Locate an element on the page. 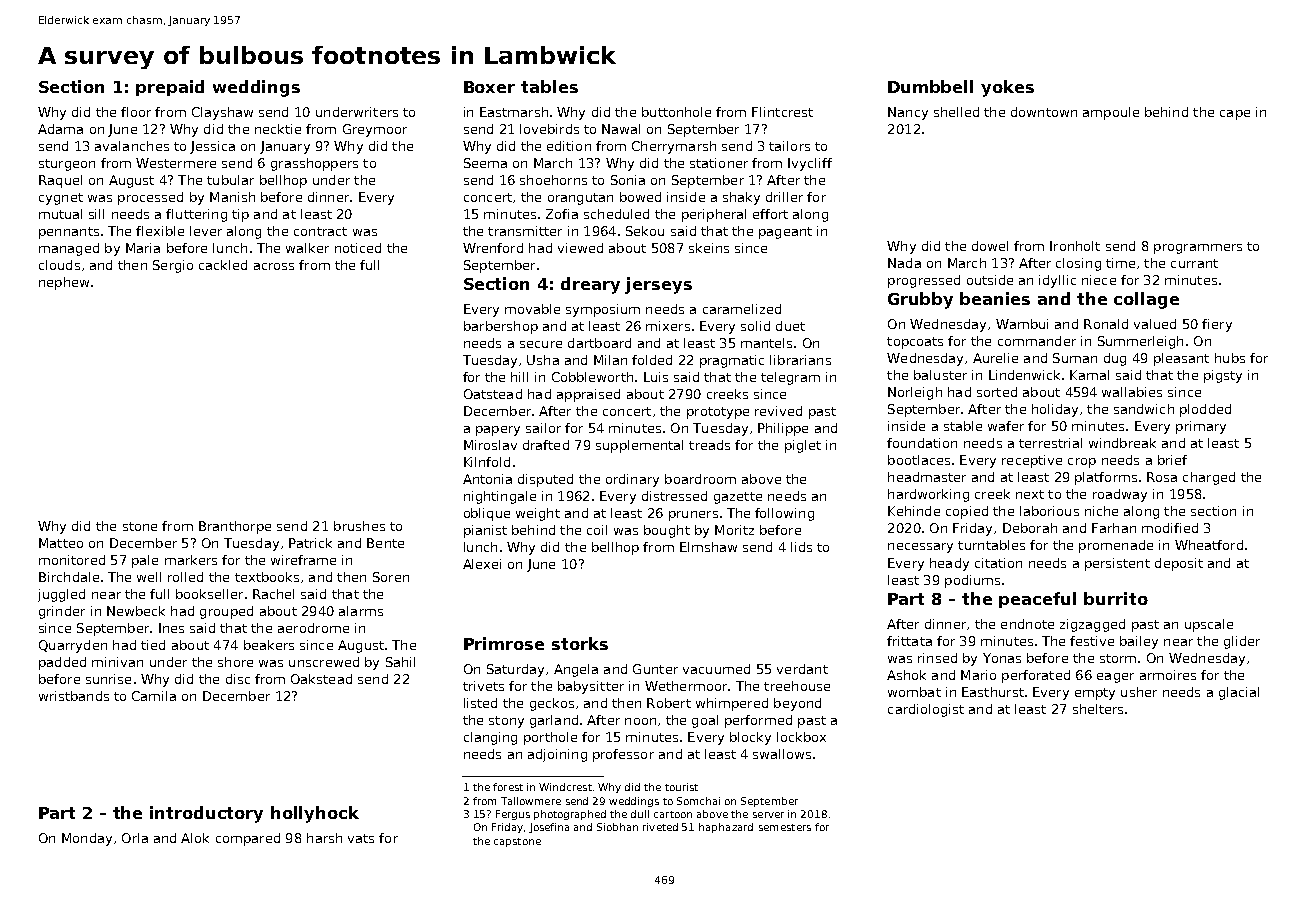 The image size is (1308, 924). secure is located at coordinates (541, 344).
